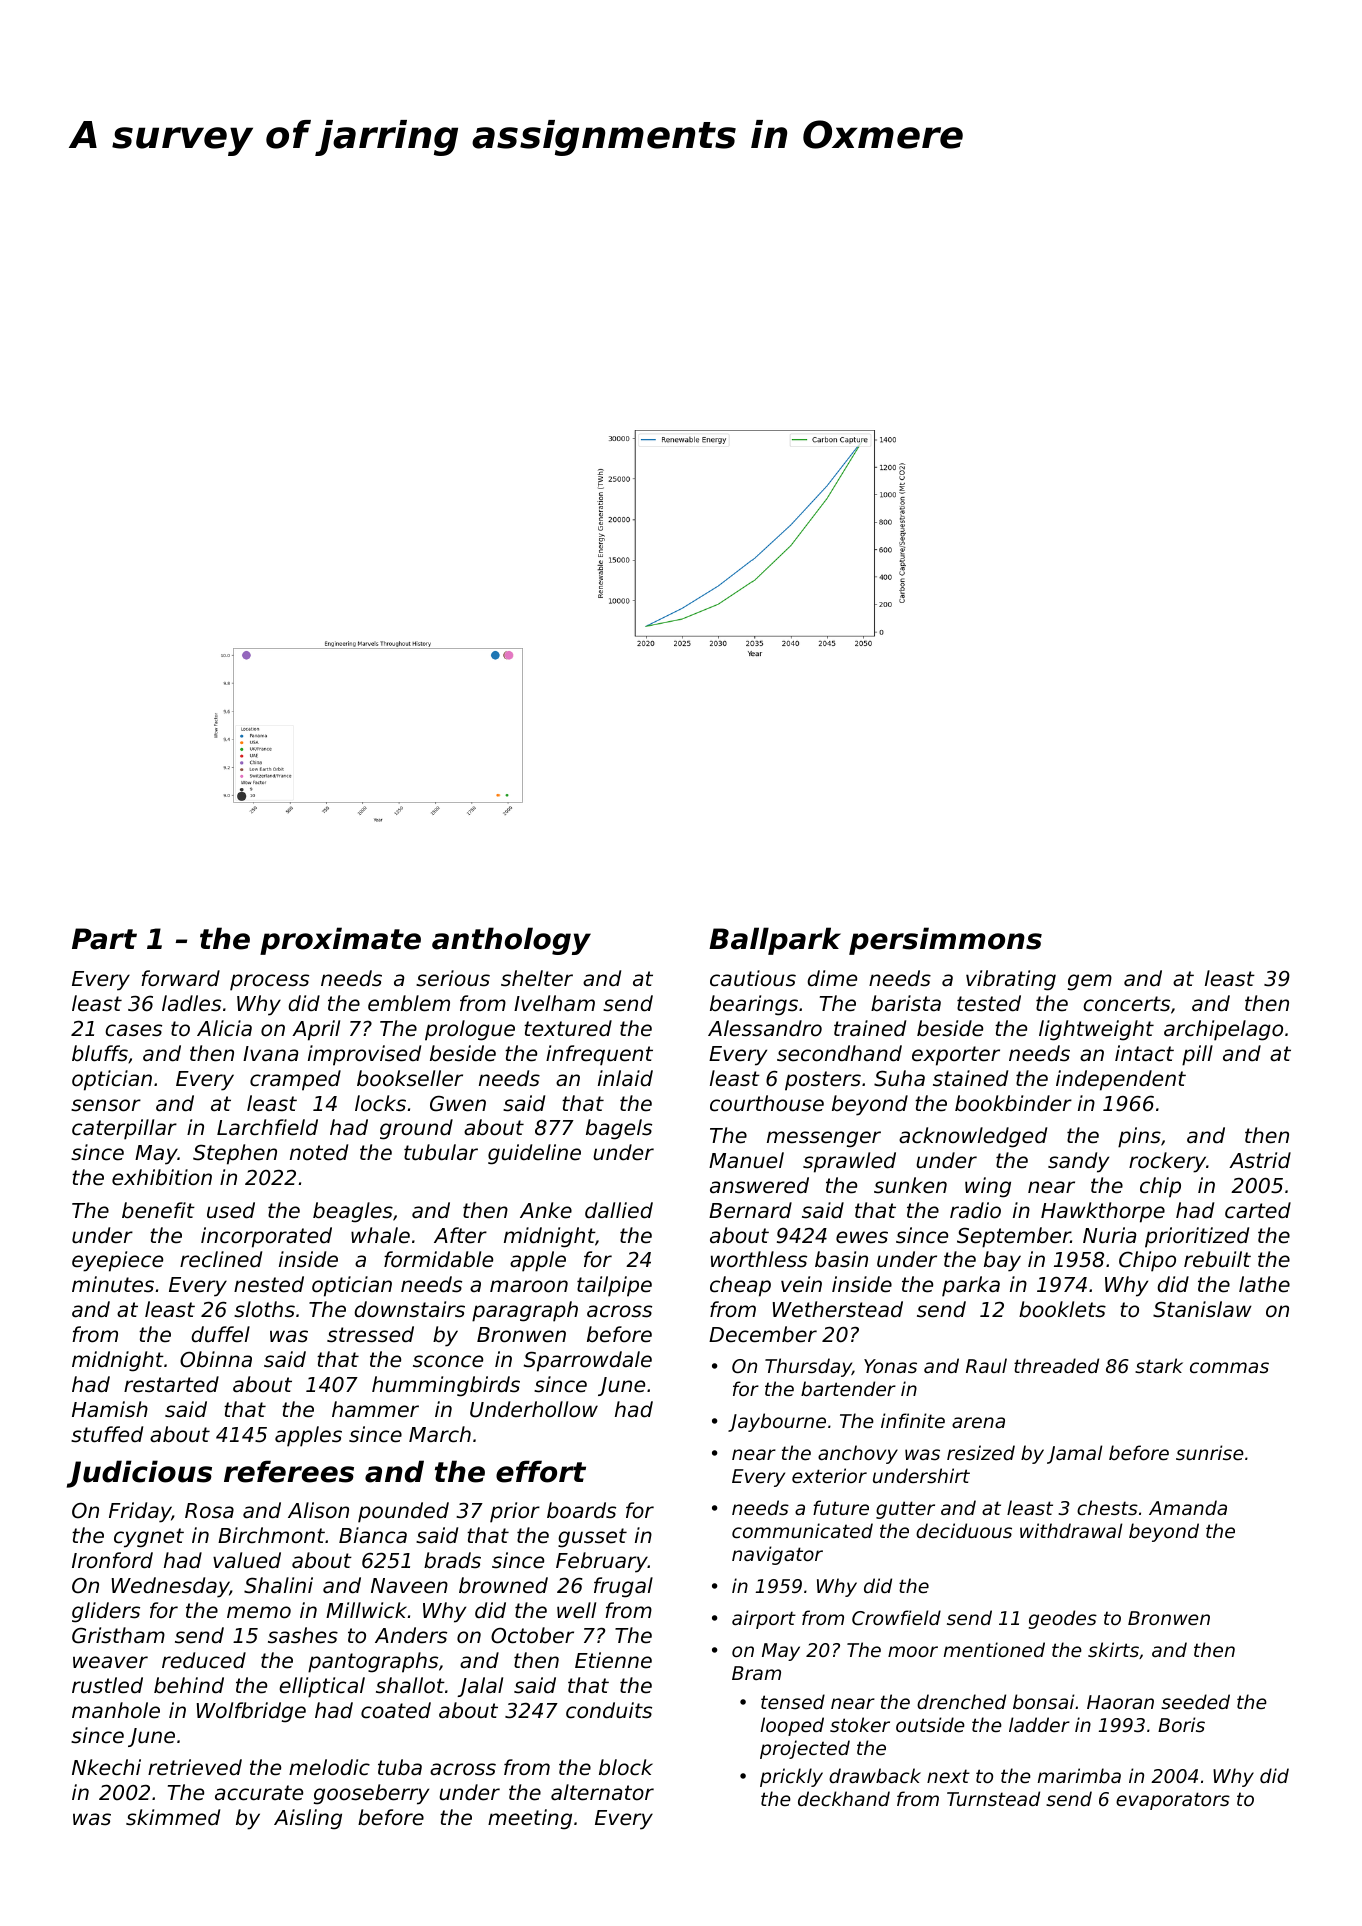 The height and width of the screenshot is (1926, 1362). Describe the element at coordinates (626, 1767) in the screenshot. I see `block` at that location.
